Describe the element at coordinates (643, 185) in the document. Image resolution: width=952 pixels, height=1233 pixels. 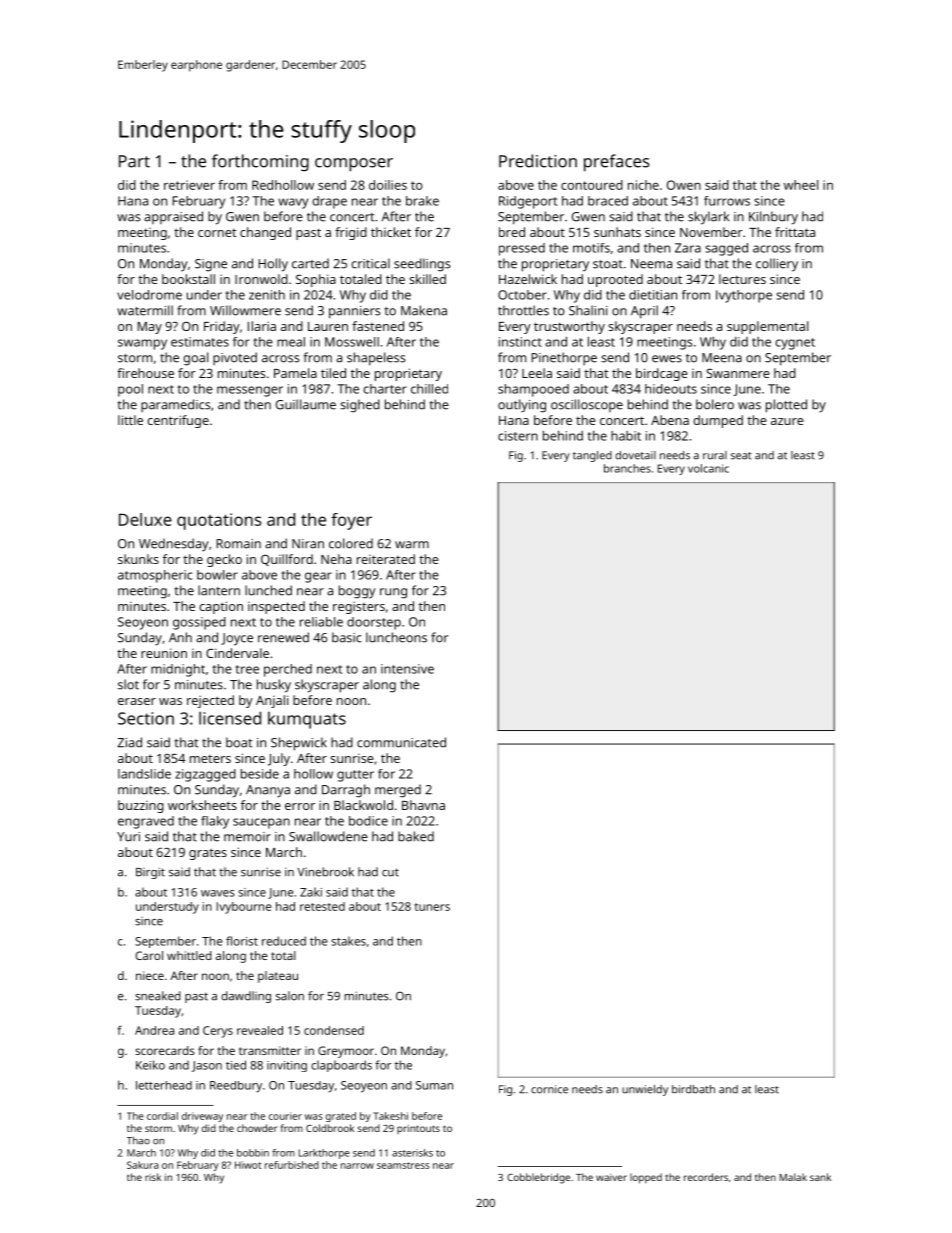
I see `niche` at that location.
